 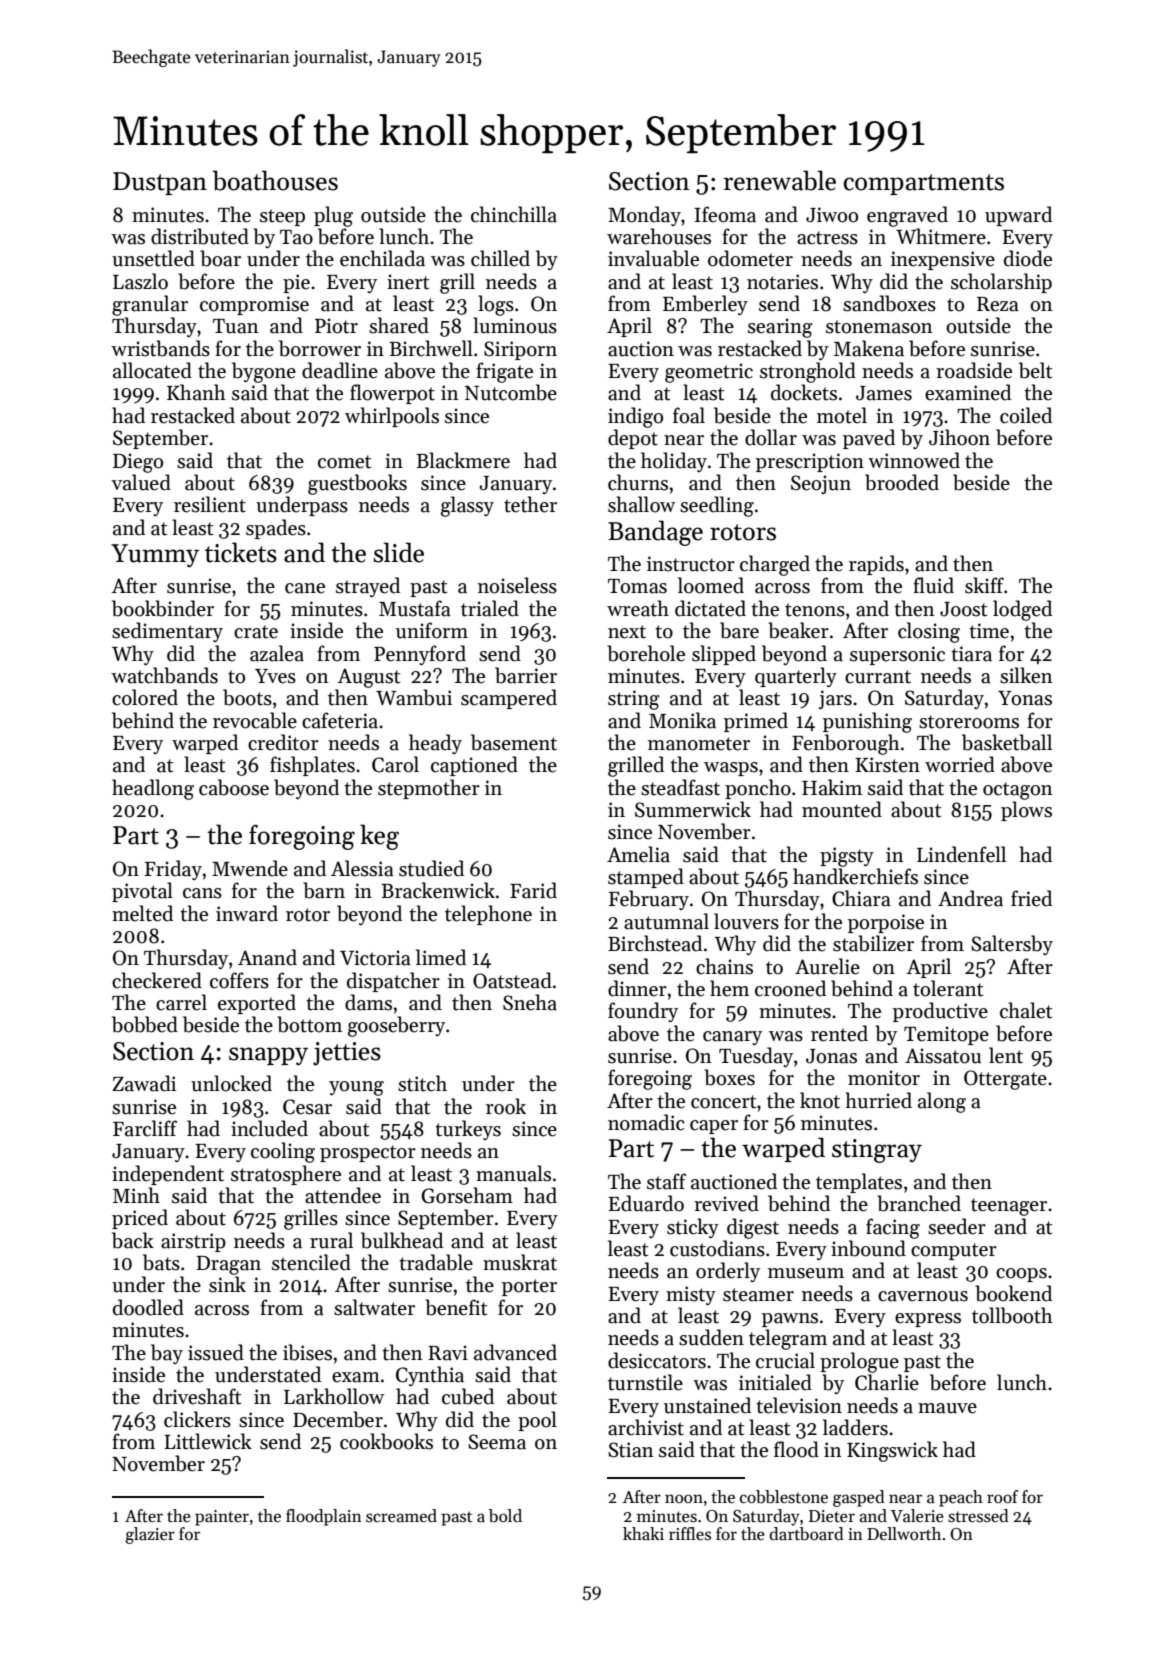 I want to click on Minh, so click(x=136, y=1195).
